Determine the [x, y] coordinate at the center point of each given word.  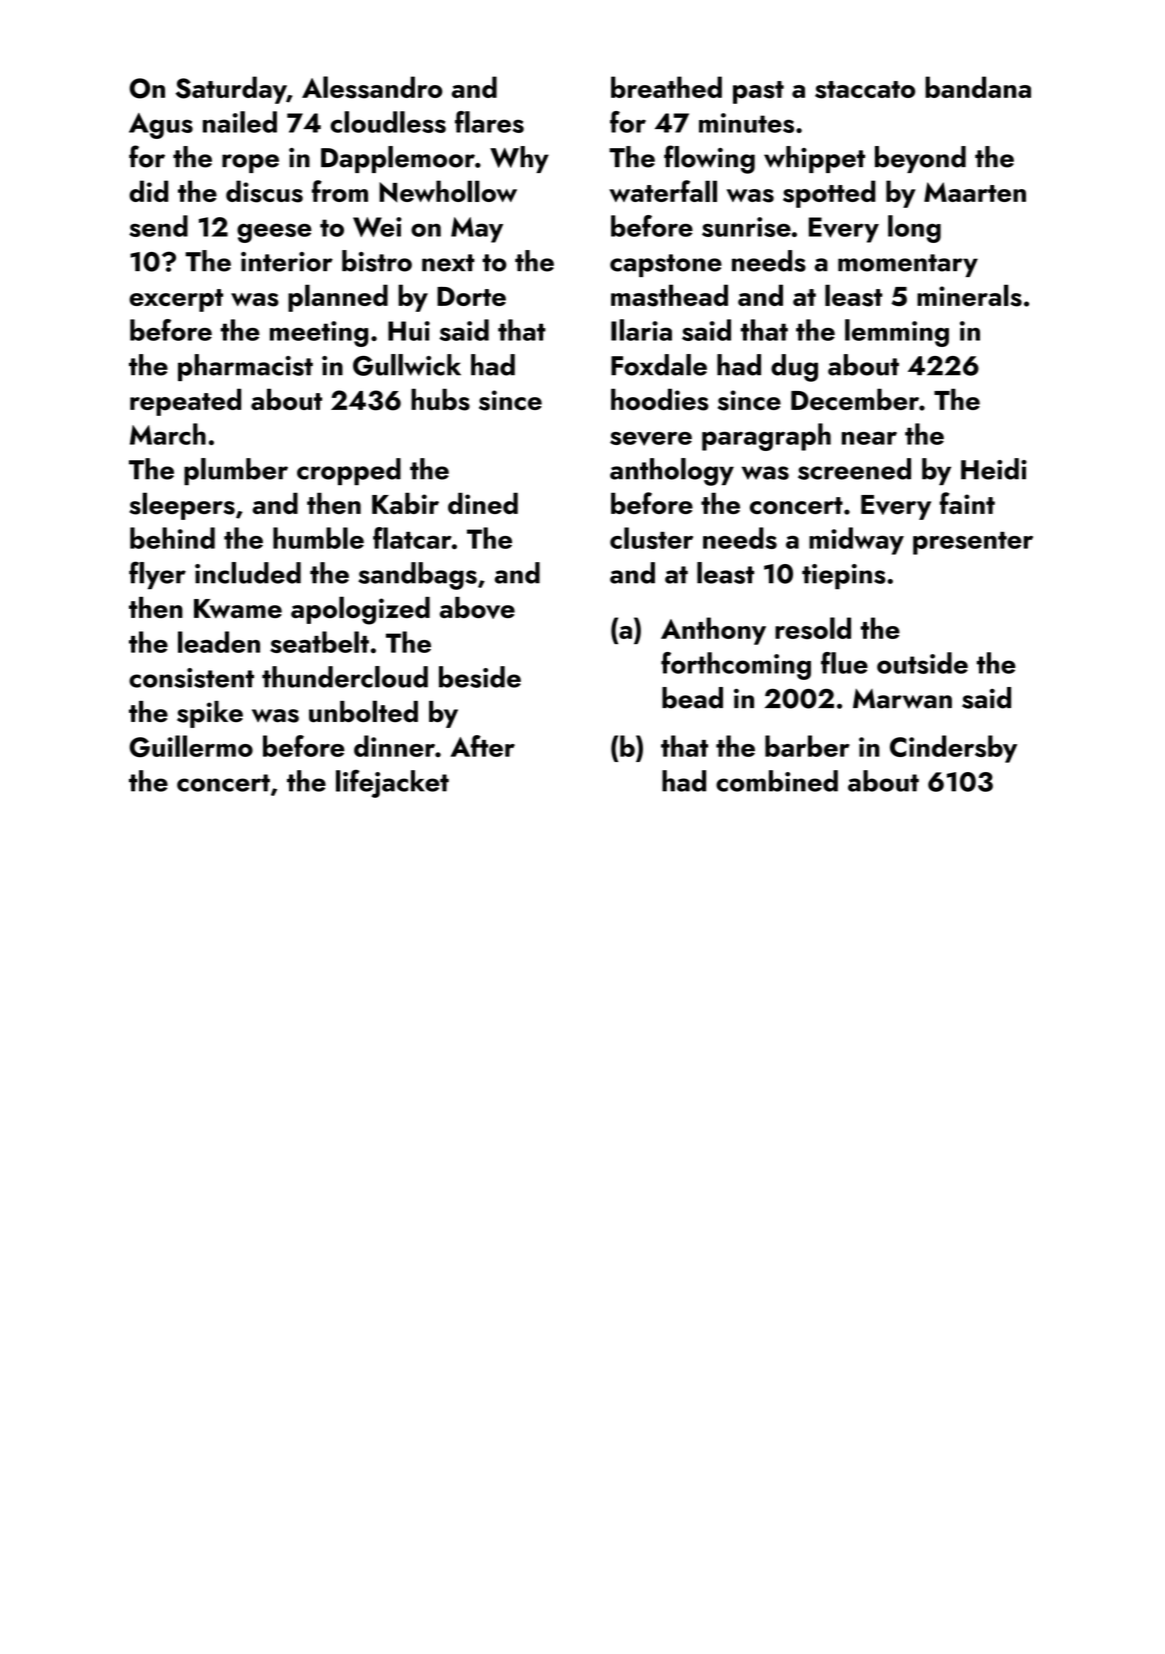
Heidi [994, 469]
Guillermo [191, 746]
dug [794, 368]
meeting [319, 334]
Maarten [975, 192]
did [148, 191]
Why [519, 159]
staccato [865, 90]
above [477, 608]
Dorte [471, 296]
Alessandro [372, 87]
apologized [360, 610]
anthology [672, 472]
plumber [236, 471]
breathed [666, 87]
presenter [973, 543]
